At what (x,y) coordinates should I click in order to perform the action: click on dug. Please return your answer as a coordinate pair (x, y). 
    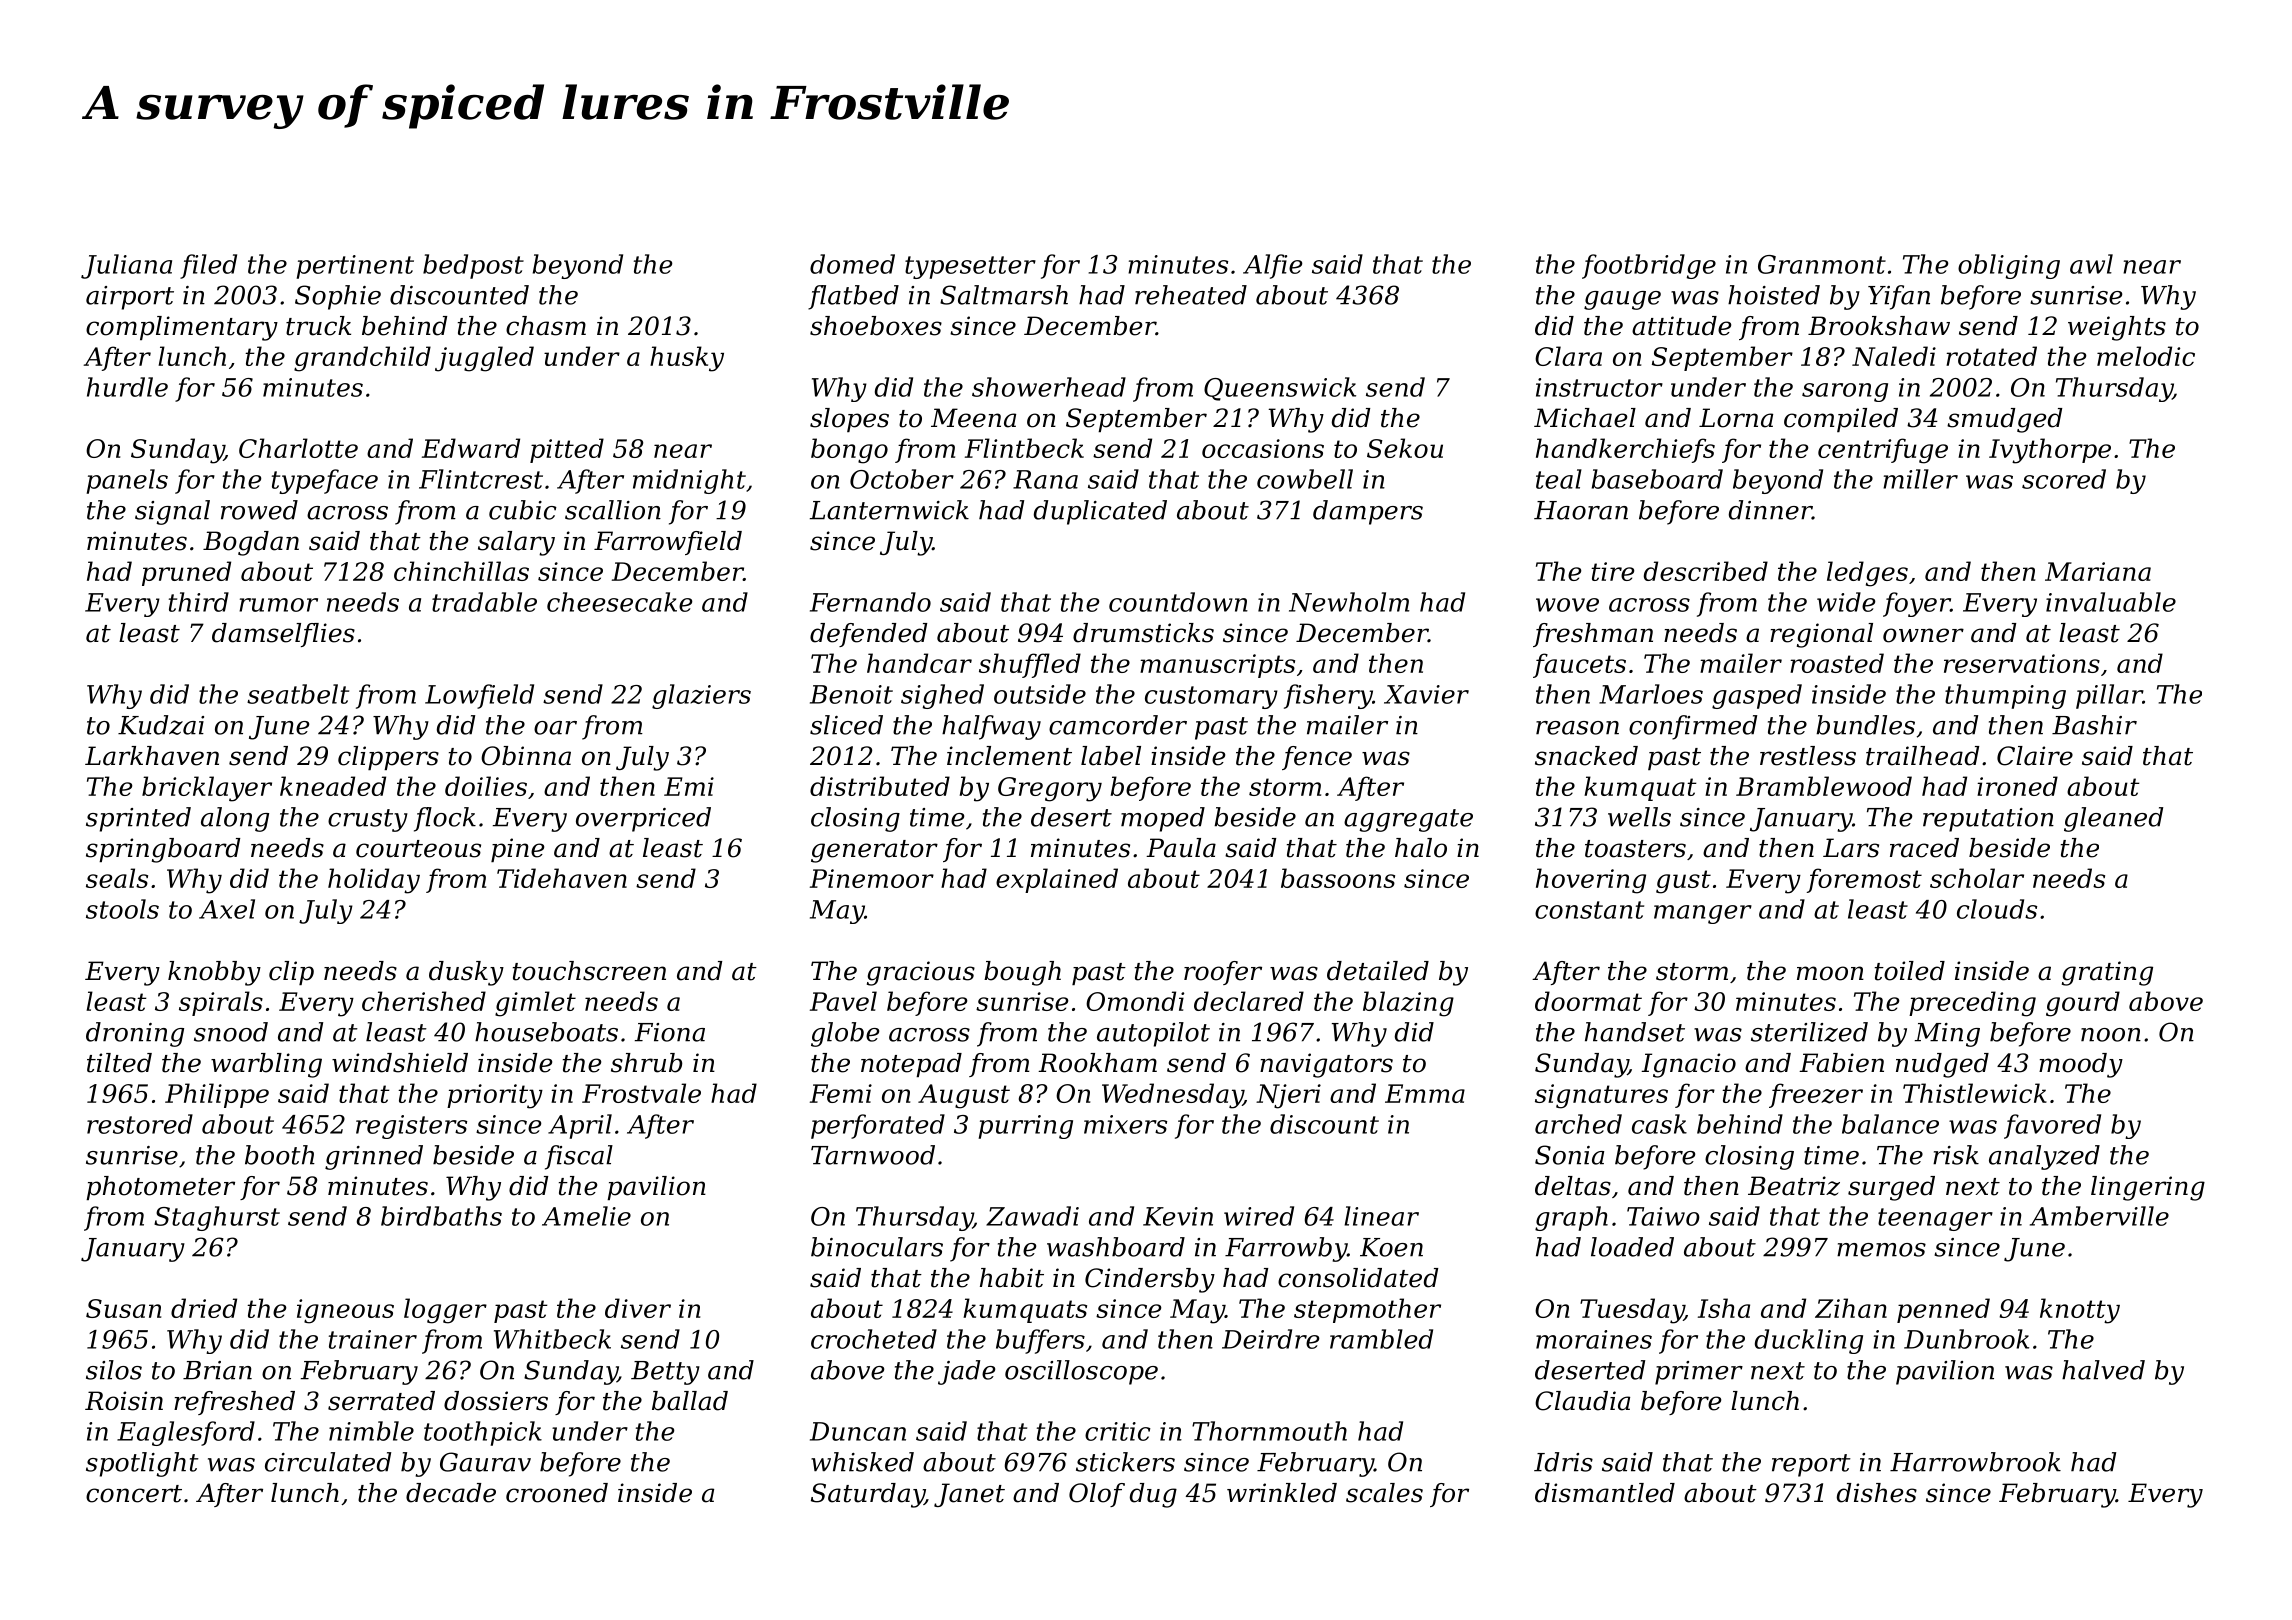
    Looking at the image, I should click on (1153, 1495).
